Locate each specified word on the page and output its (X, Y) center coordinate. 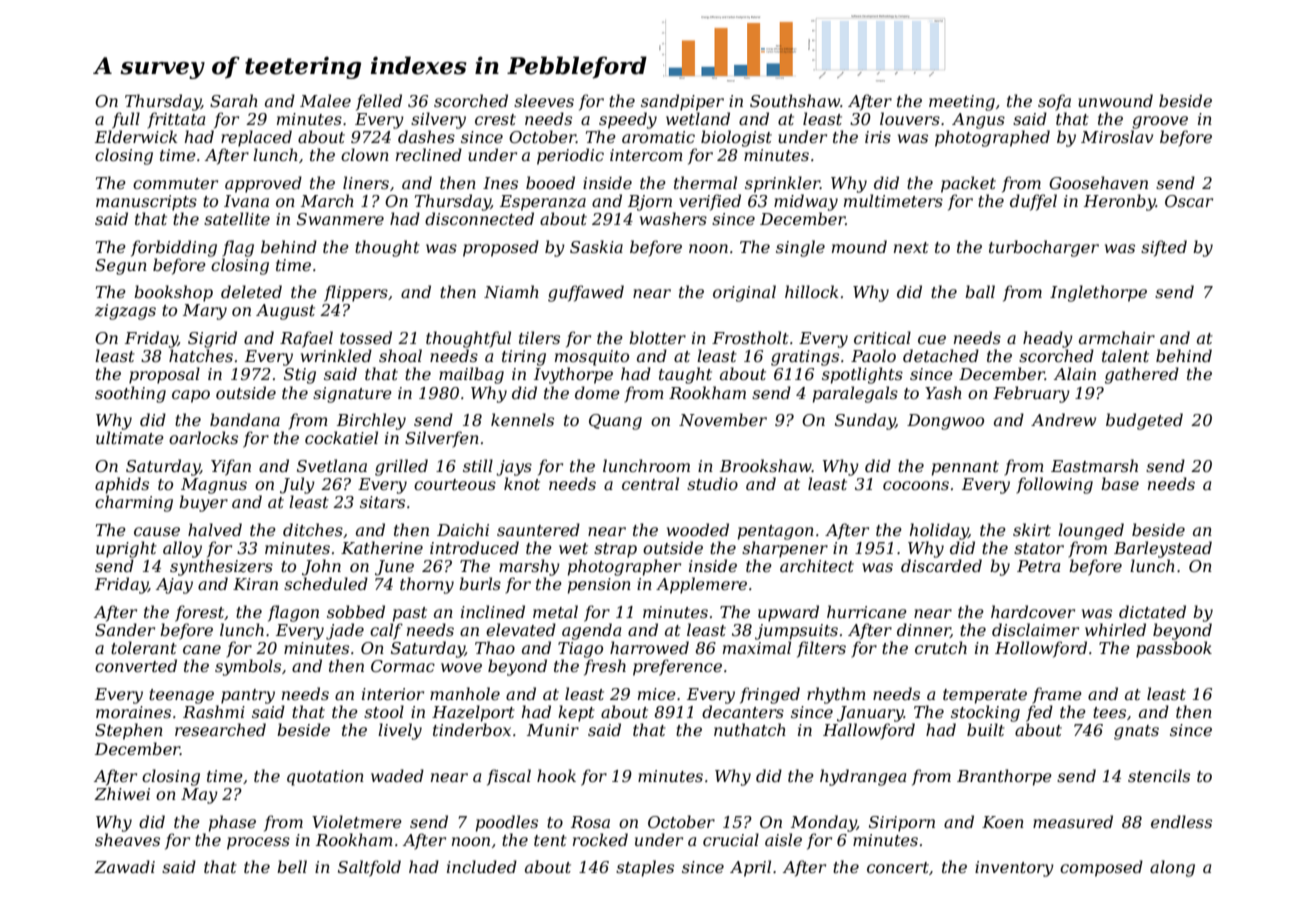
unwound (1115, 100)
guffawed (586, 293)
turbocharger (1044, 248)
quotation (325, 778)
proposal (164, 375)
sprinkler (782, 184)
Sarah (234, 100)
